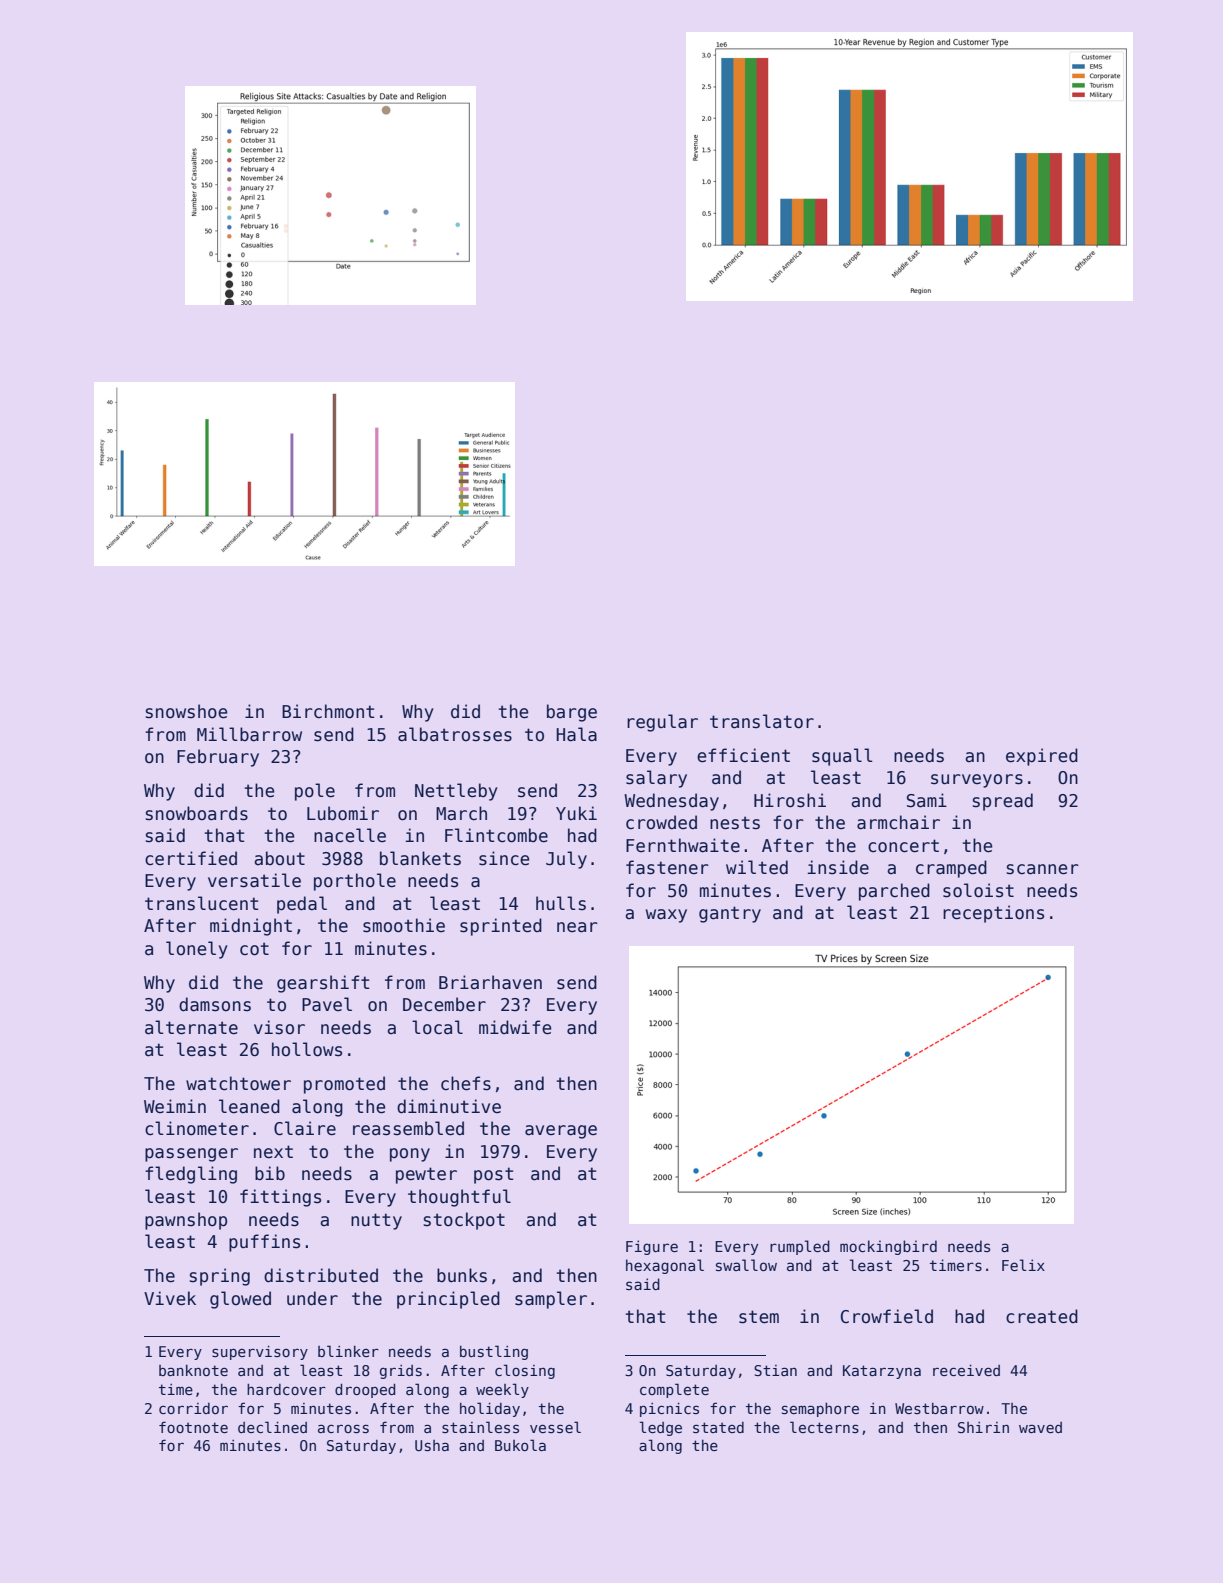 This screenshot has height=1583, width=1223. Describe the element at coordinates (762, 721) in the screenshot. I see `translator` at that location.
